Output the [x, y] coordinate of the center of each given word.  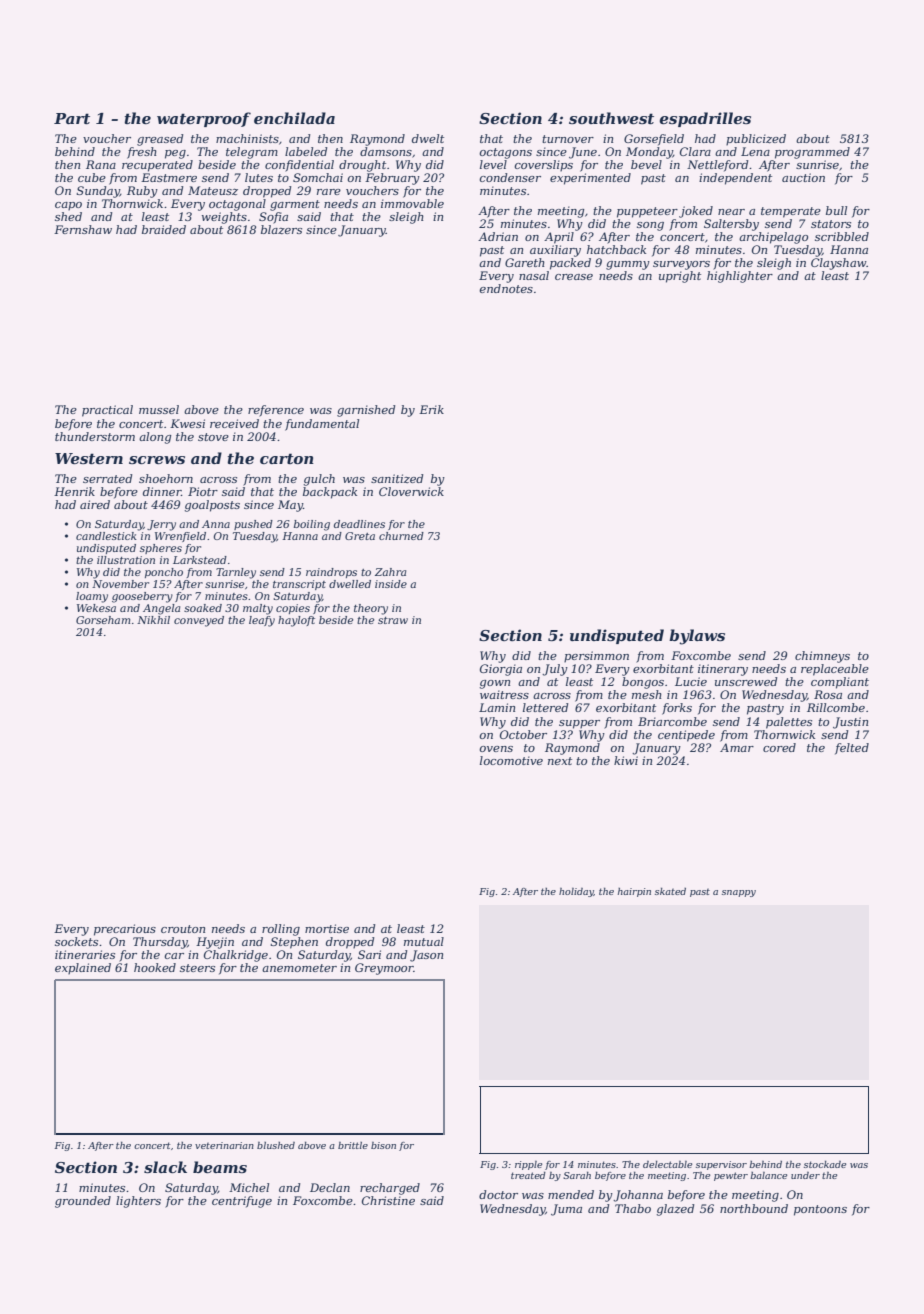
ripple [528, 1165]
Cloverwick [411, 491]
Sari [369, 954]
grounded [83, 1202]
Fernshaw [83, 229]
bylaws [697, 637]
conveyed [199, 621]
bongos [643, 683]
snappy [739, 893]
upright [680, 277]
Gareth [525, 262]
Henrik [74, 491]
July [555, 670]
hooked [155, 967]
